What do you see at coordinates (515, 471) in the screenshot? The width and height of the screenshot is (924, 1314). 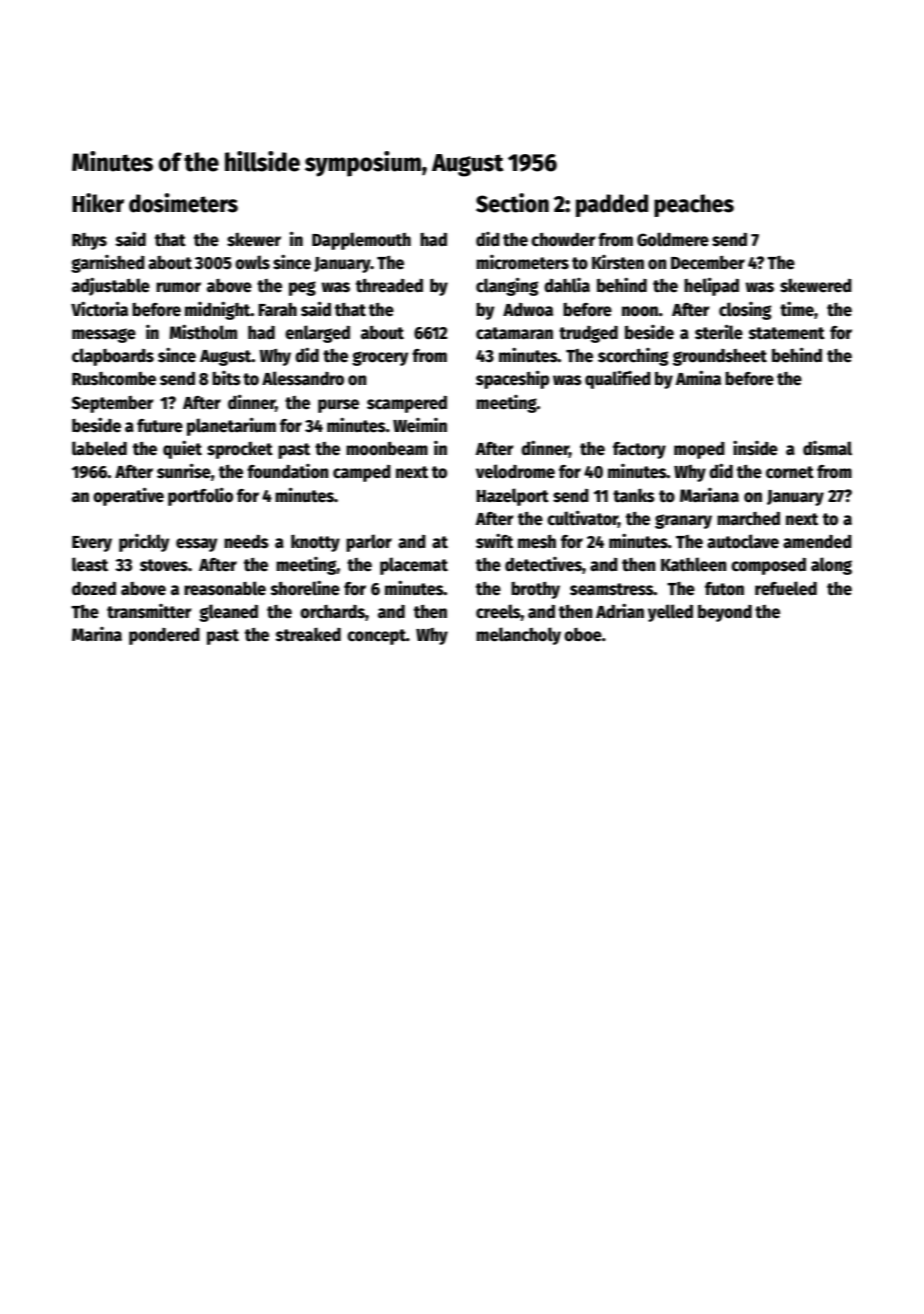 I see `velodrome` at bounding box center [515, 471].
